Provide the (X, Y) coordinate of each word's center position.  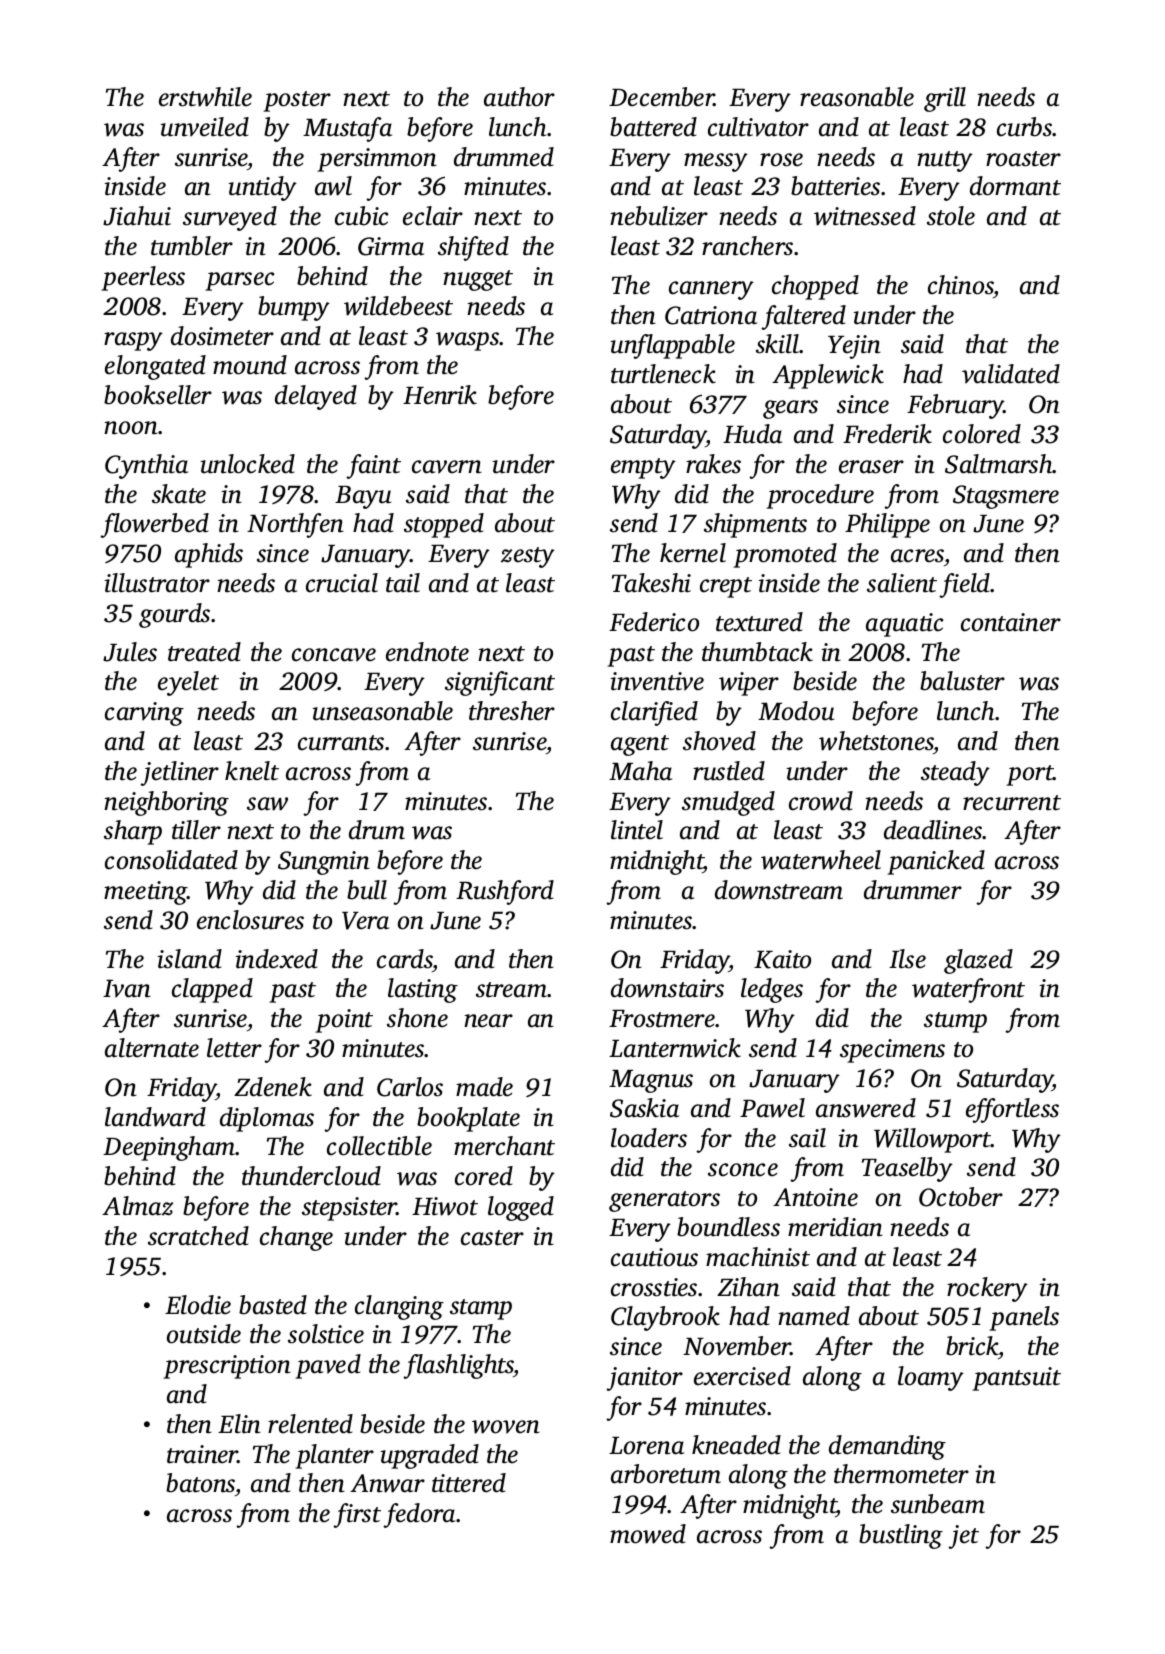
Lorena (646, 1446)
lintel (637, 830)
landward (155, 1117)
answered (866, 1108)
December (661, 97)
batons (200, 1483)
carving (144, 714)
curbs (1025, 127)
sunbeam (938, 1504)
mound (250, 365)
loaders (649, 1138)
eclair (433, 216)
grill (945, 99)
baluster (962, 681)
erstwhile (205, 97)
